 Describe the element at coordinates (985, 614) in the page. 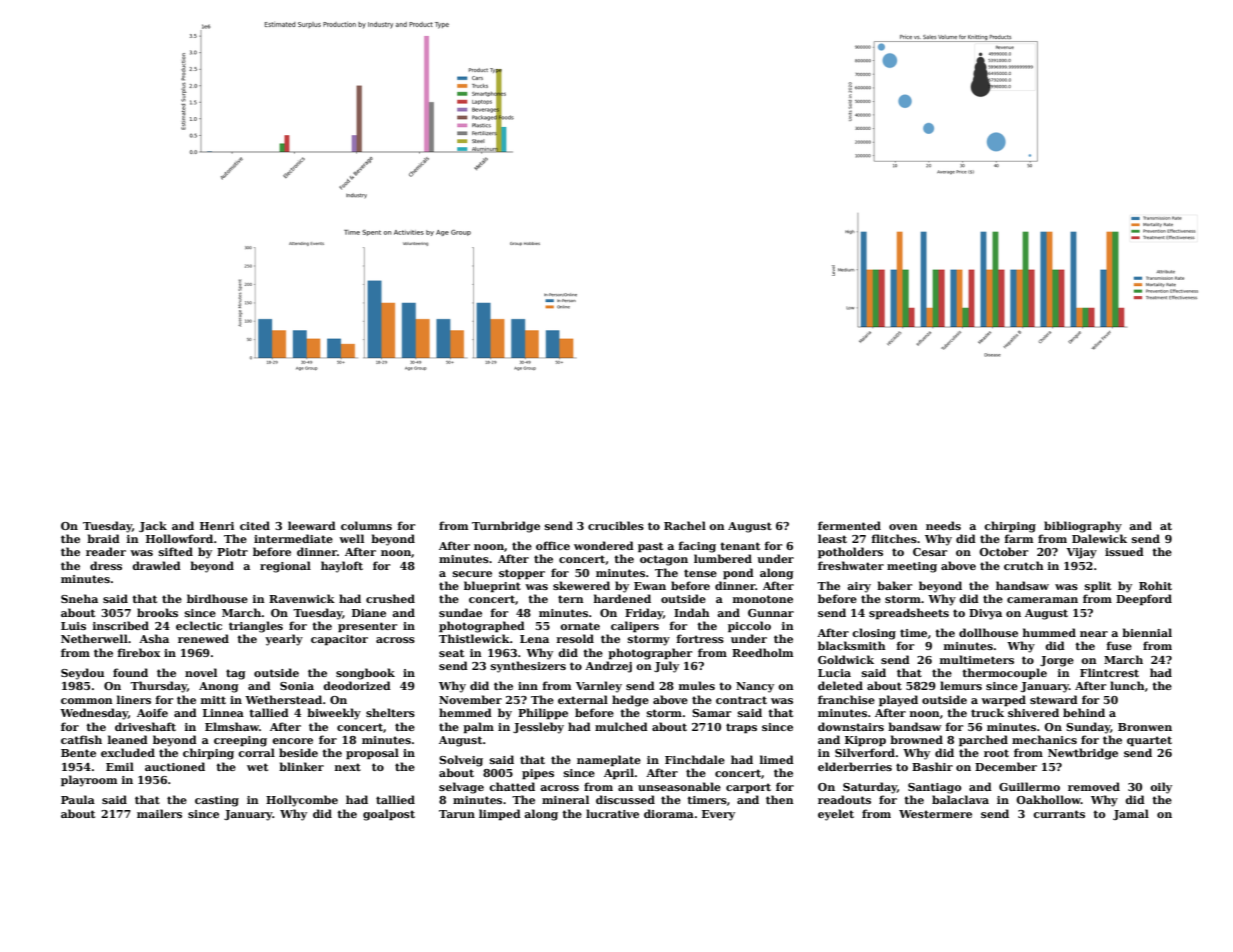

I see `Divya` at that location.
